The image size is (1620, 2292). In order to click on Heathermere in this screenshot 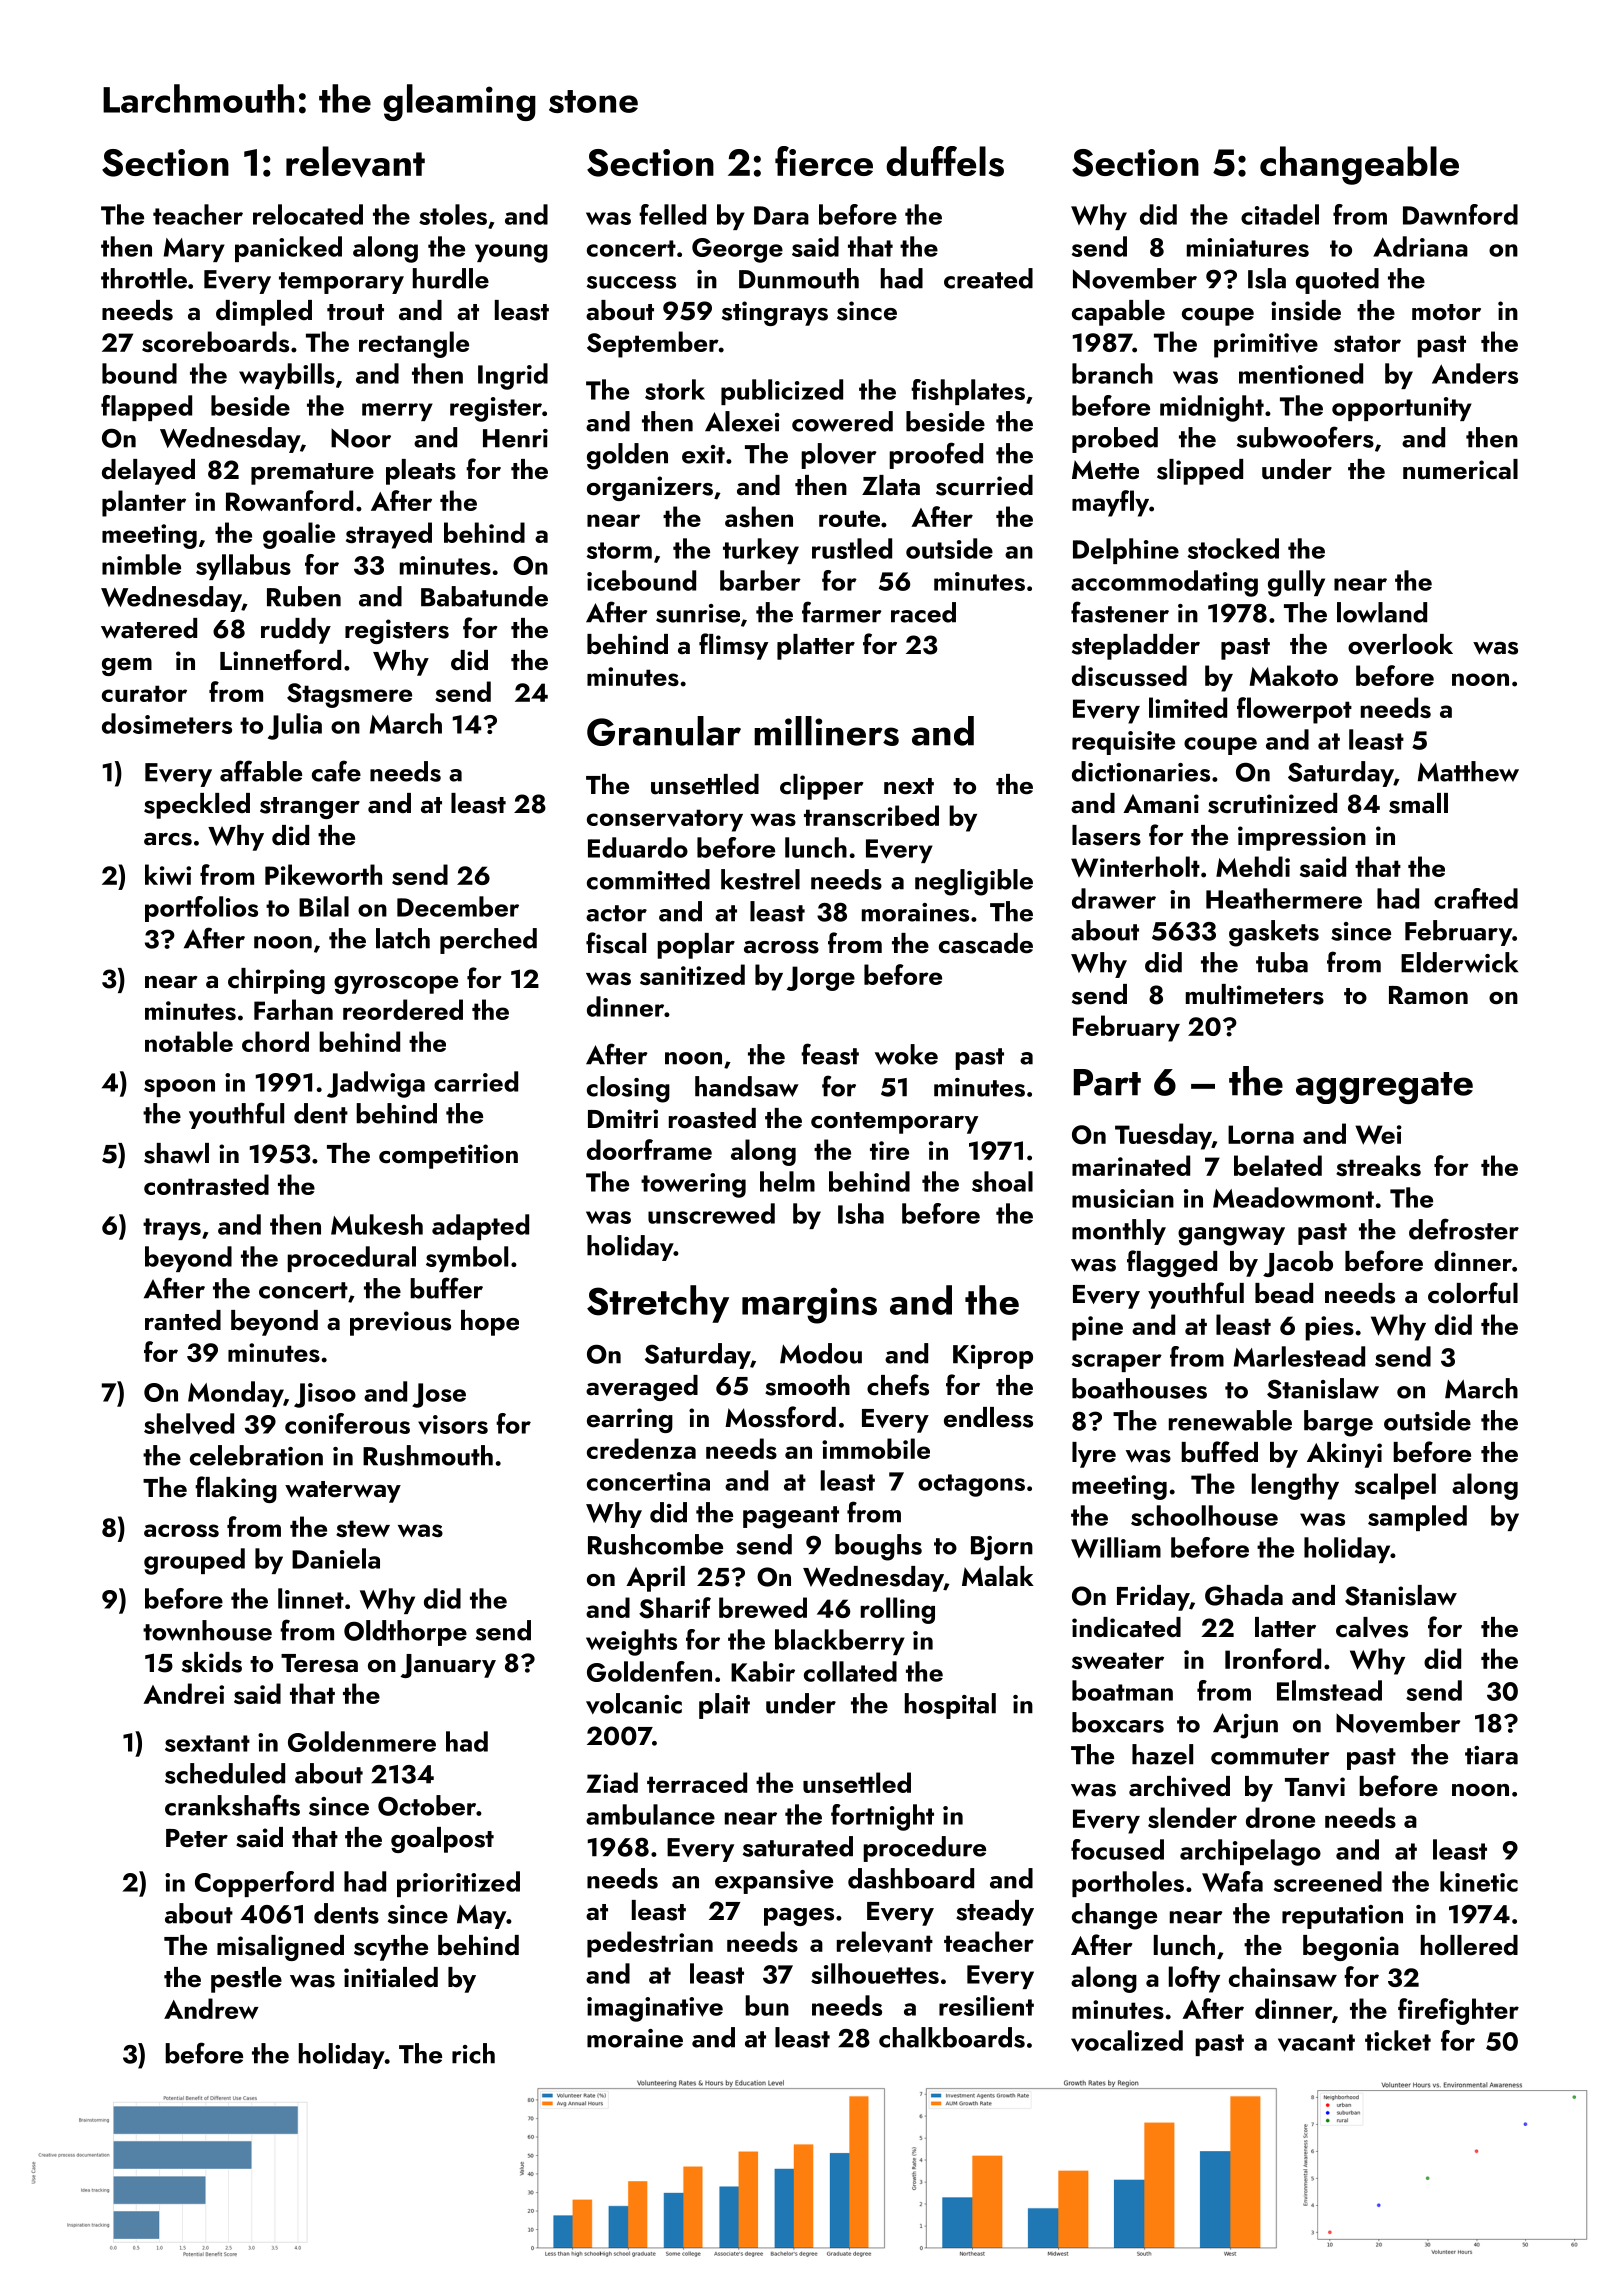, I will do `click(1284, 898)`.
